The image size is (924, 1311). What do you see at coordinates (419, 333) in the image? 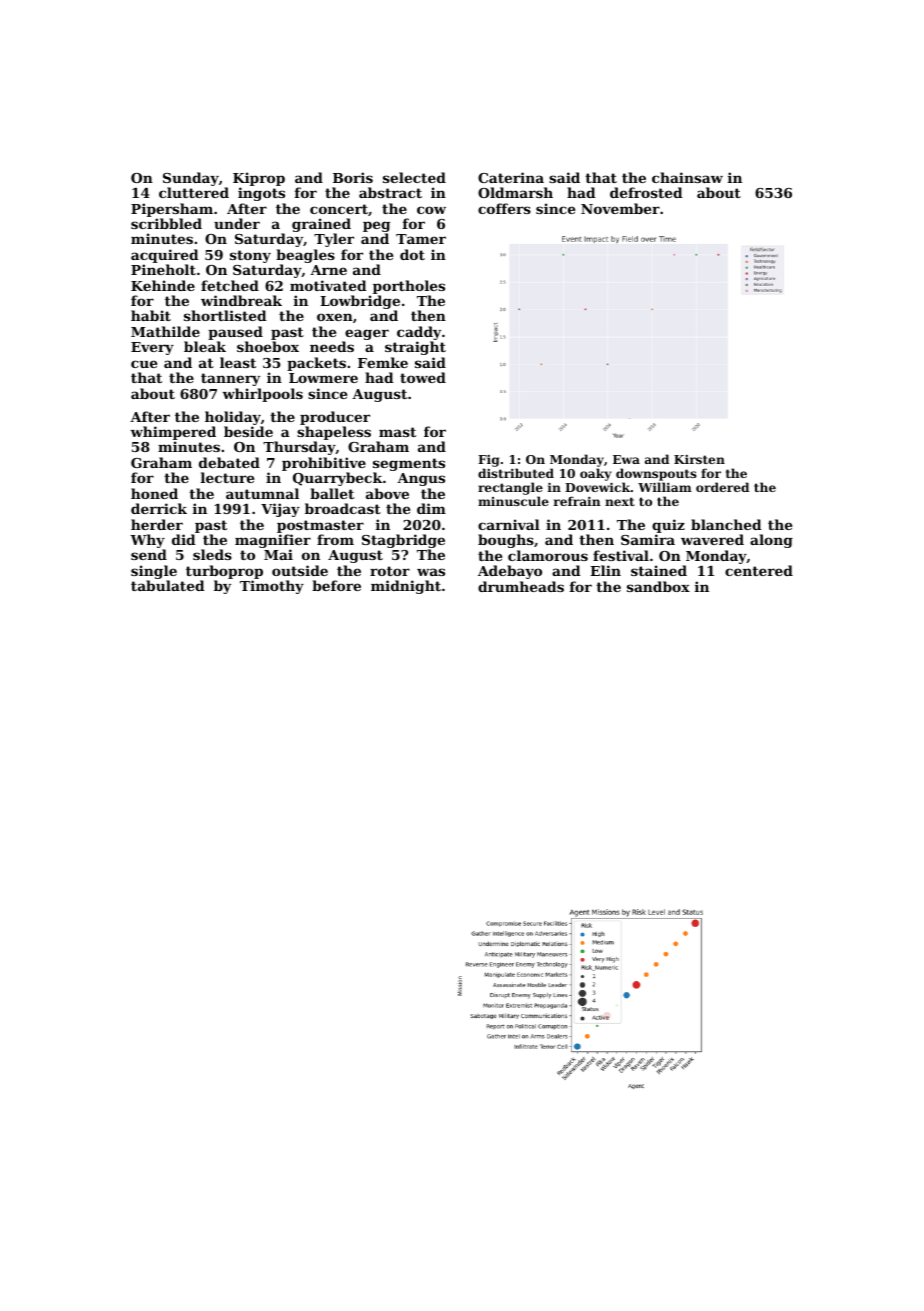
I see `caddy` at bounding box center [419, 333].
